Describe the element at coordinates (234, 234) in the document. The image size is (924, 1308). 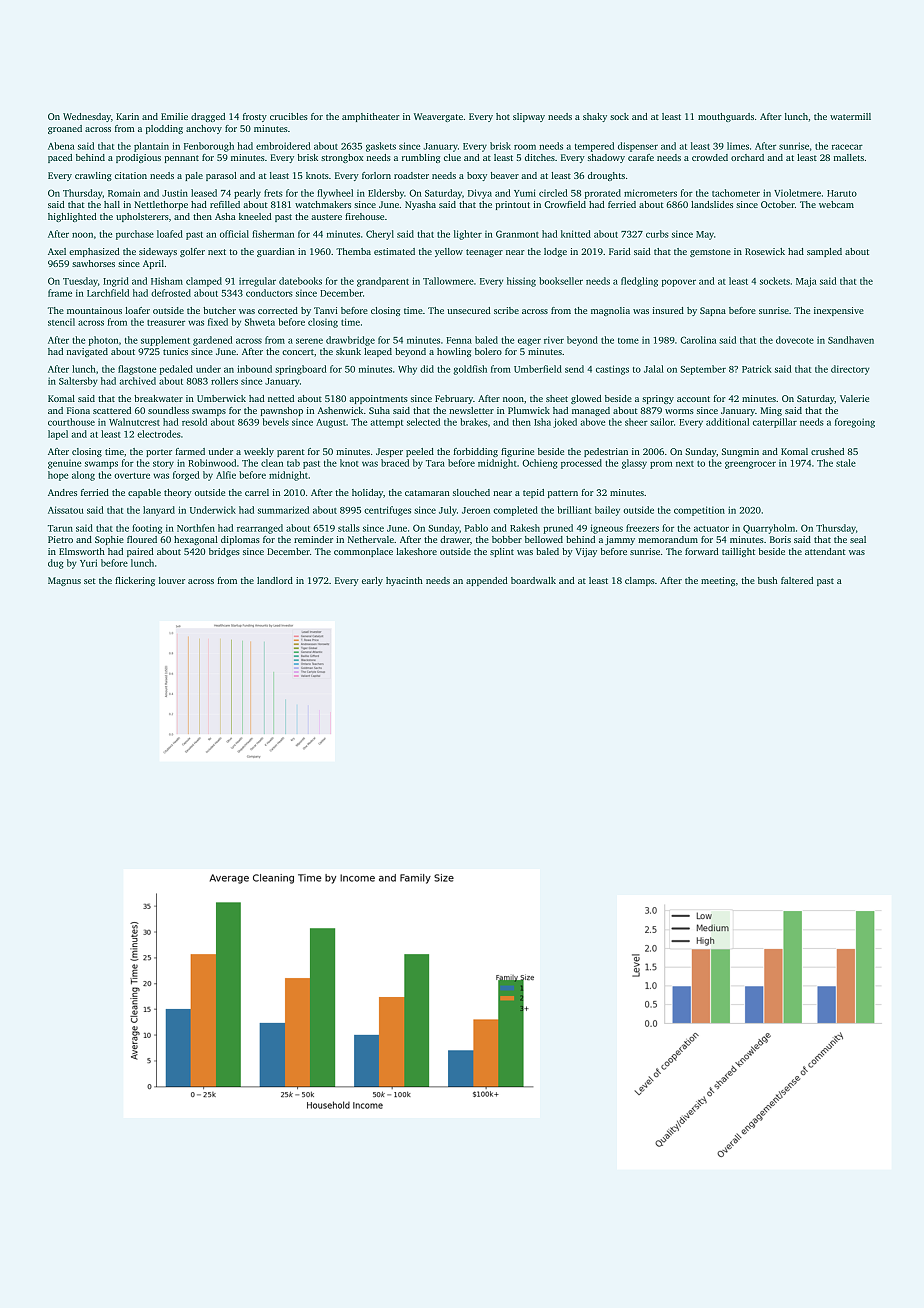
I see `official` at that location.
